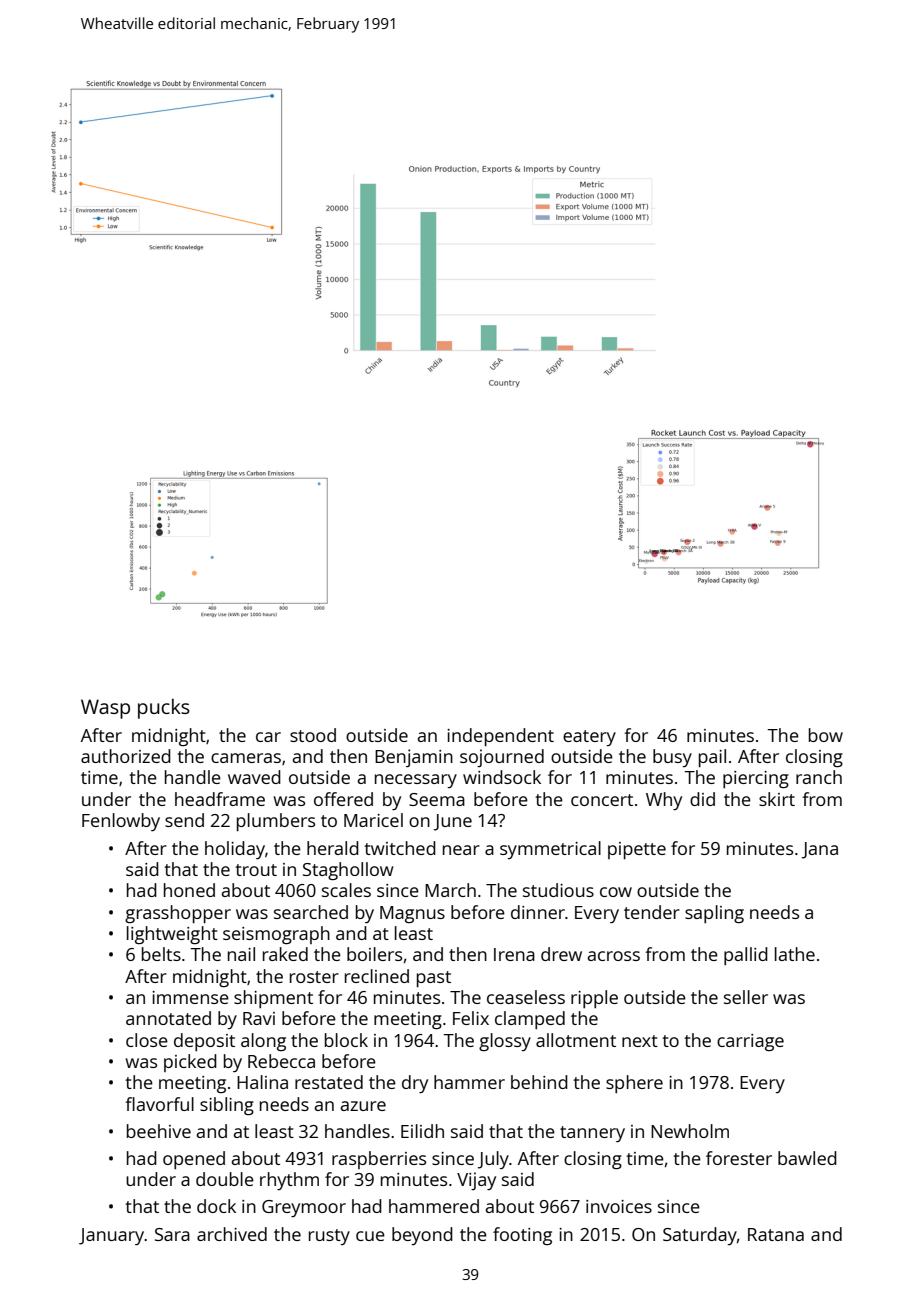 This screenshot has height=1314, width=924. I want to click on beyond, so click(422, 1236).
